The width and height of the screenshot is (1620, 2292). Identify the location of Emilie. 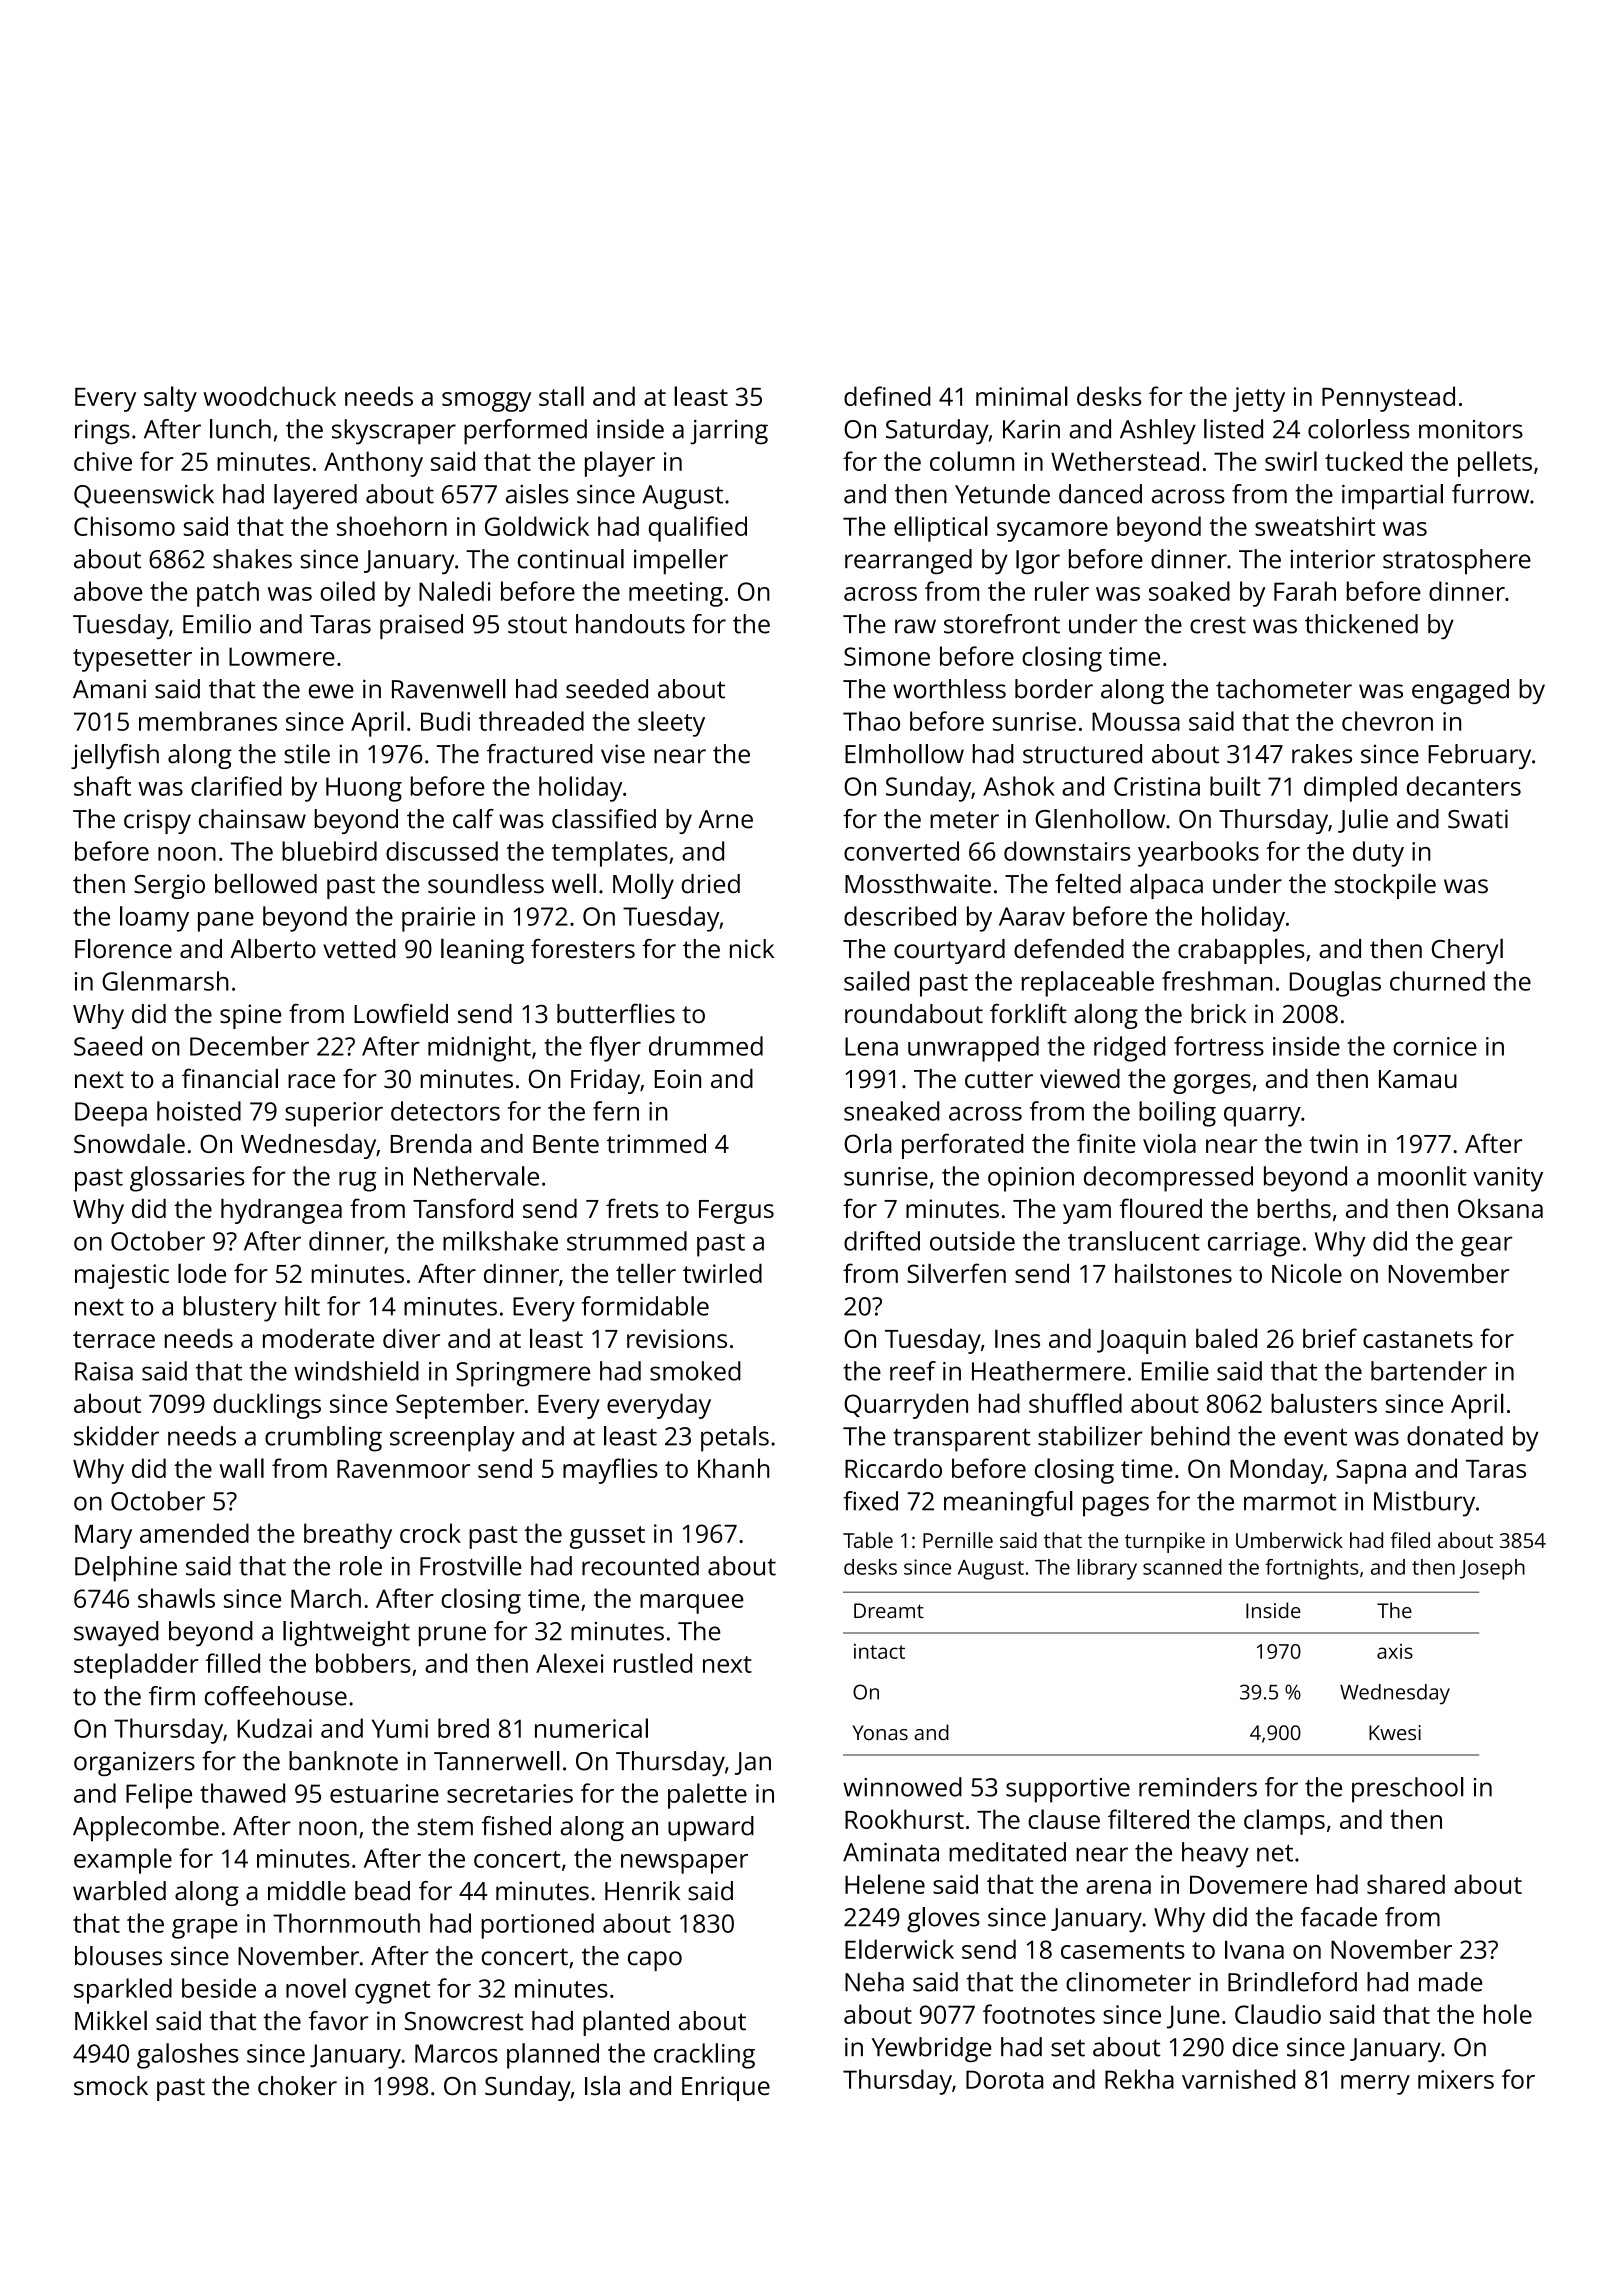
(1175, 1371).
